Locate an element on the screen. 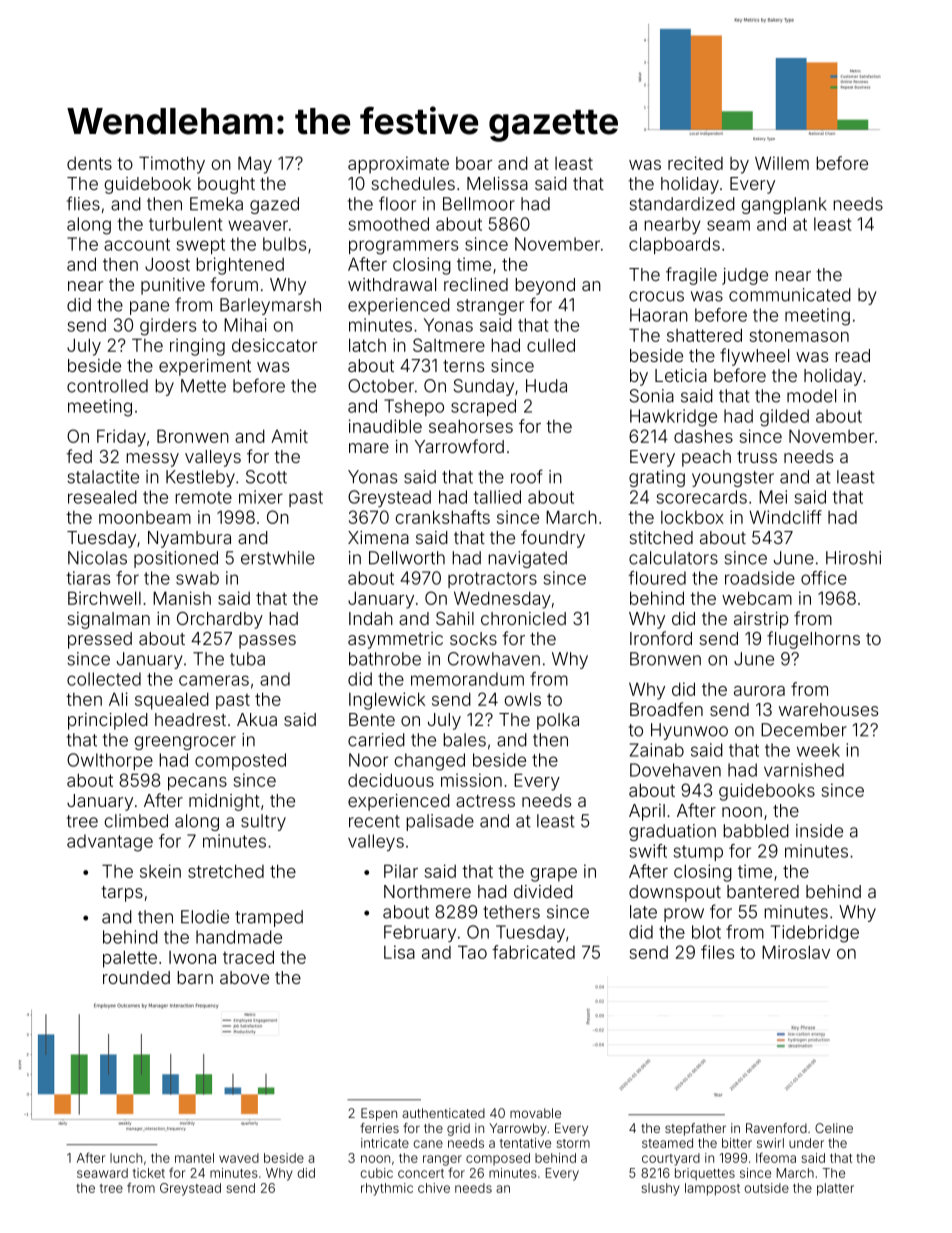 This screenshot has width=952, height=1233. Tidebridge is located at coordinates (815, 934).
